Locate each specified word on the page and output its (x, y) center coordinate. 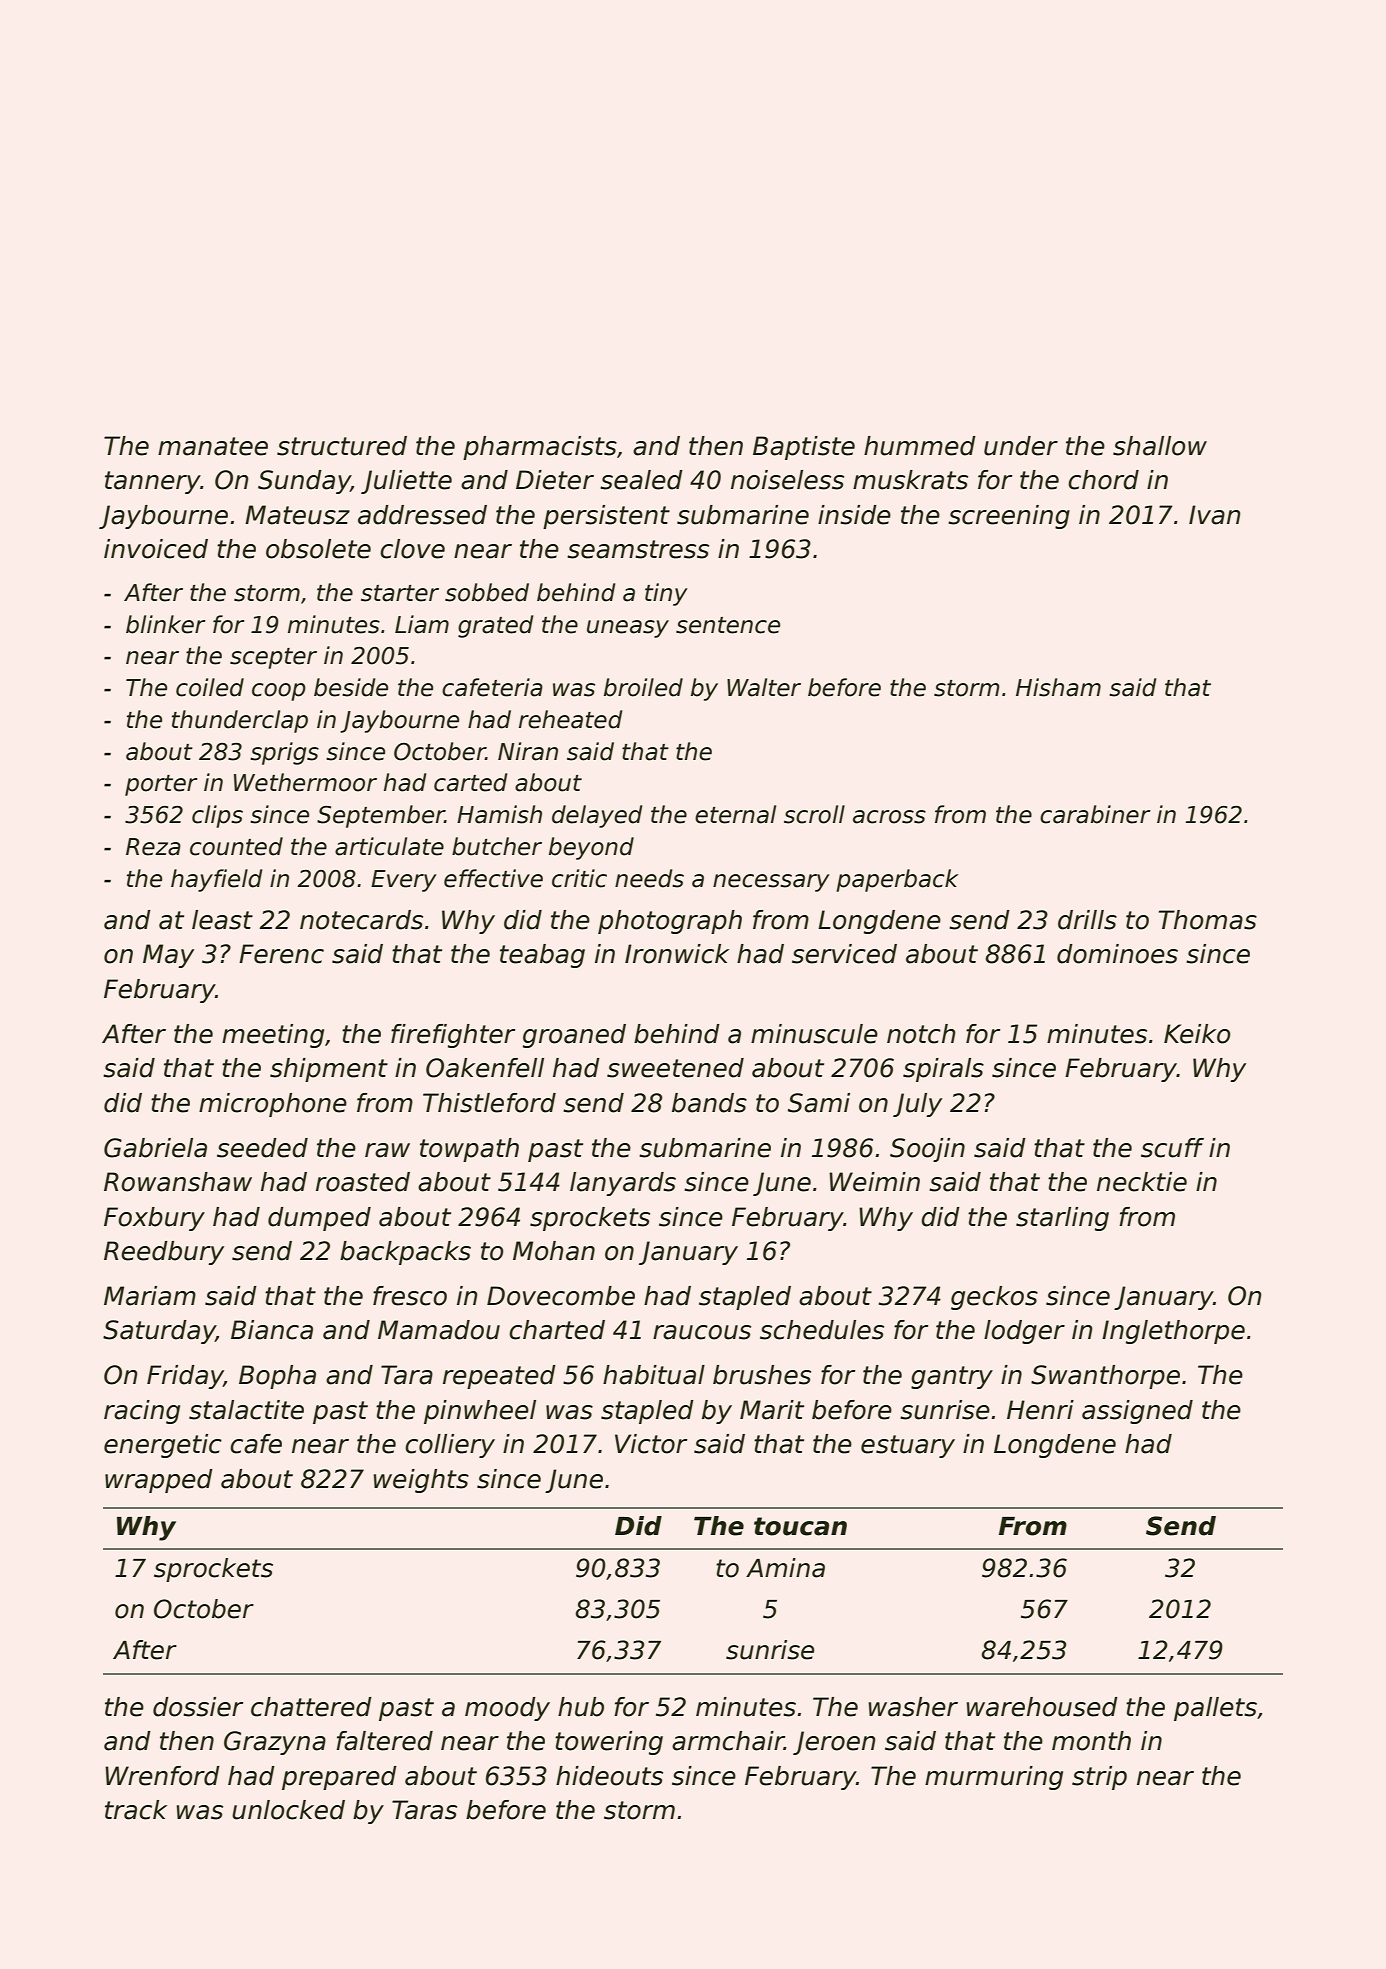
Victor (651, 1444)
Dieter (555, 480)
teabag (542, 956)
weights (421, 1481)
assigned (1137, 1412)
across (889, 817)
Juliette (406, 482)
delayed (597, 816)
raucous (702, 1332)
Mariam (150, 1296)
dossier (198, 1707)
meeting (273, 1036)
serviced (844, 954)
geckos (994, 1298)
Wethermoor (305, 782)
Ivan (1214, 515)
